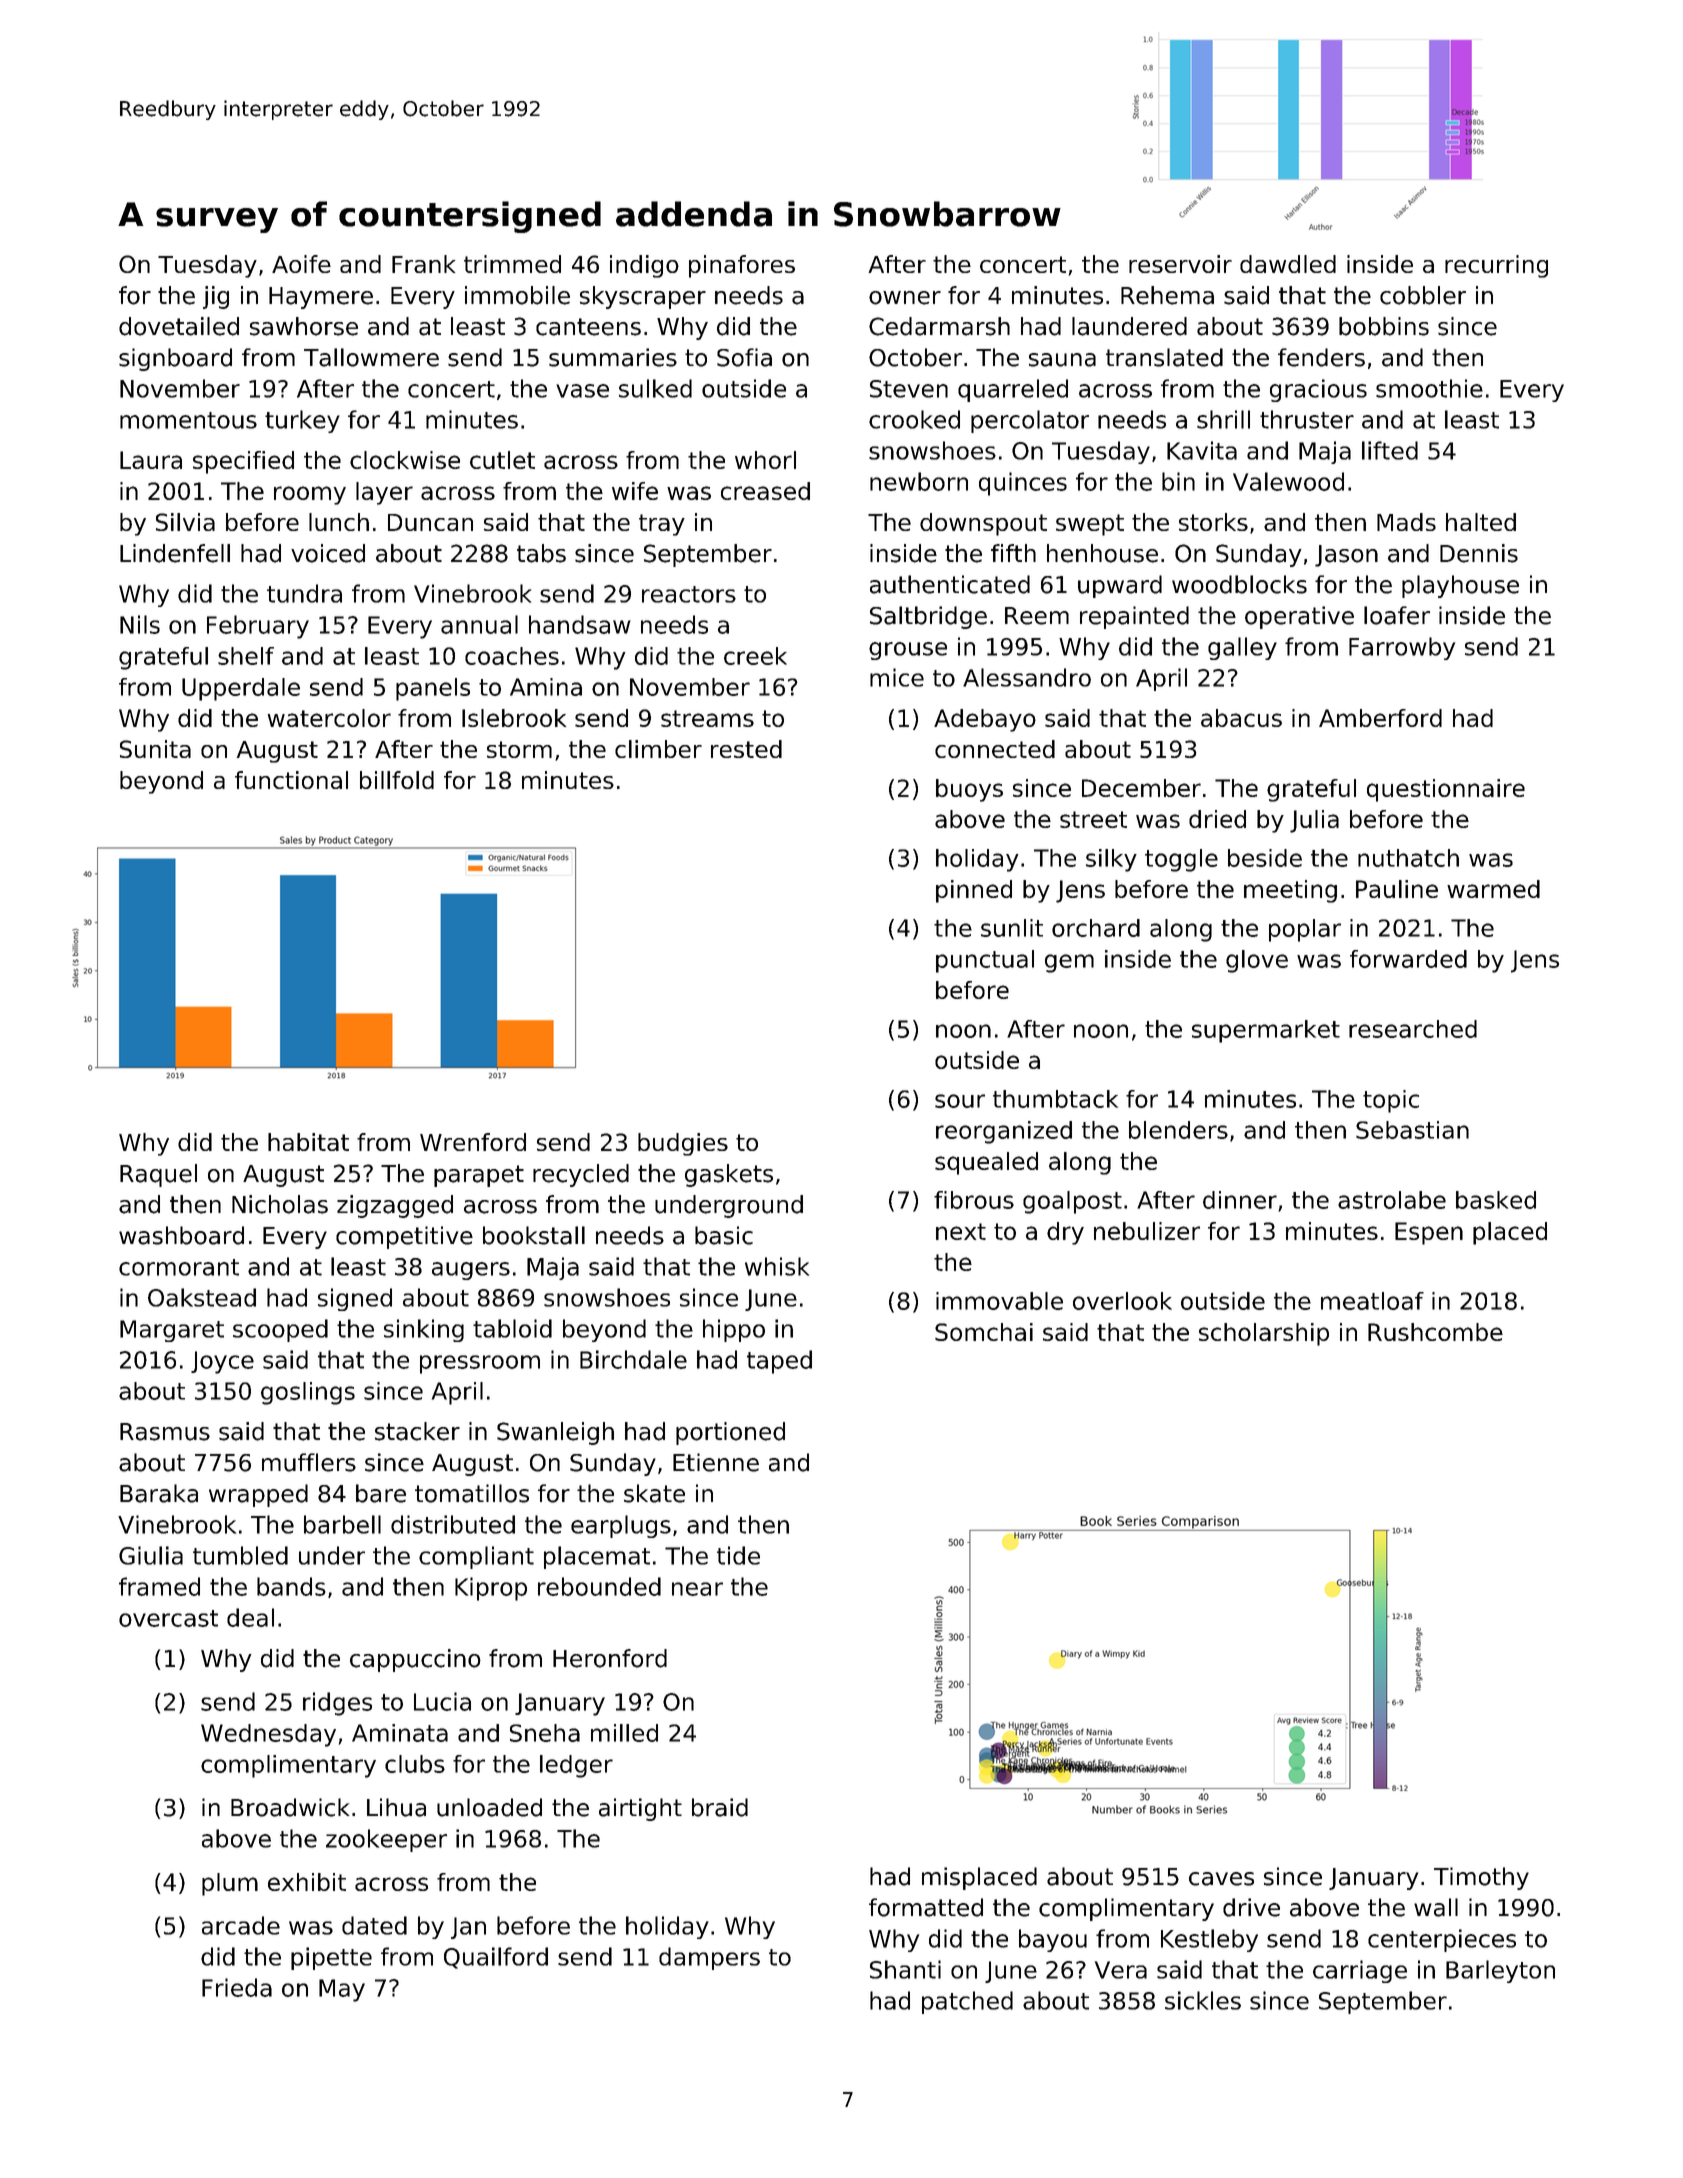 Image resolution: width=1683 pixels, height=2178 pixels. Describe the element at coordinates (995, 749) in the page. I see `connected` at that location.
